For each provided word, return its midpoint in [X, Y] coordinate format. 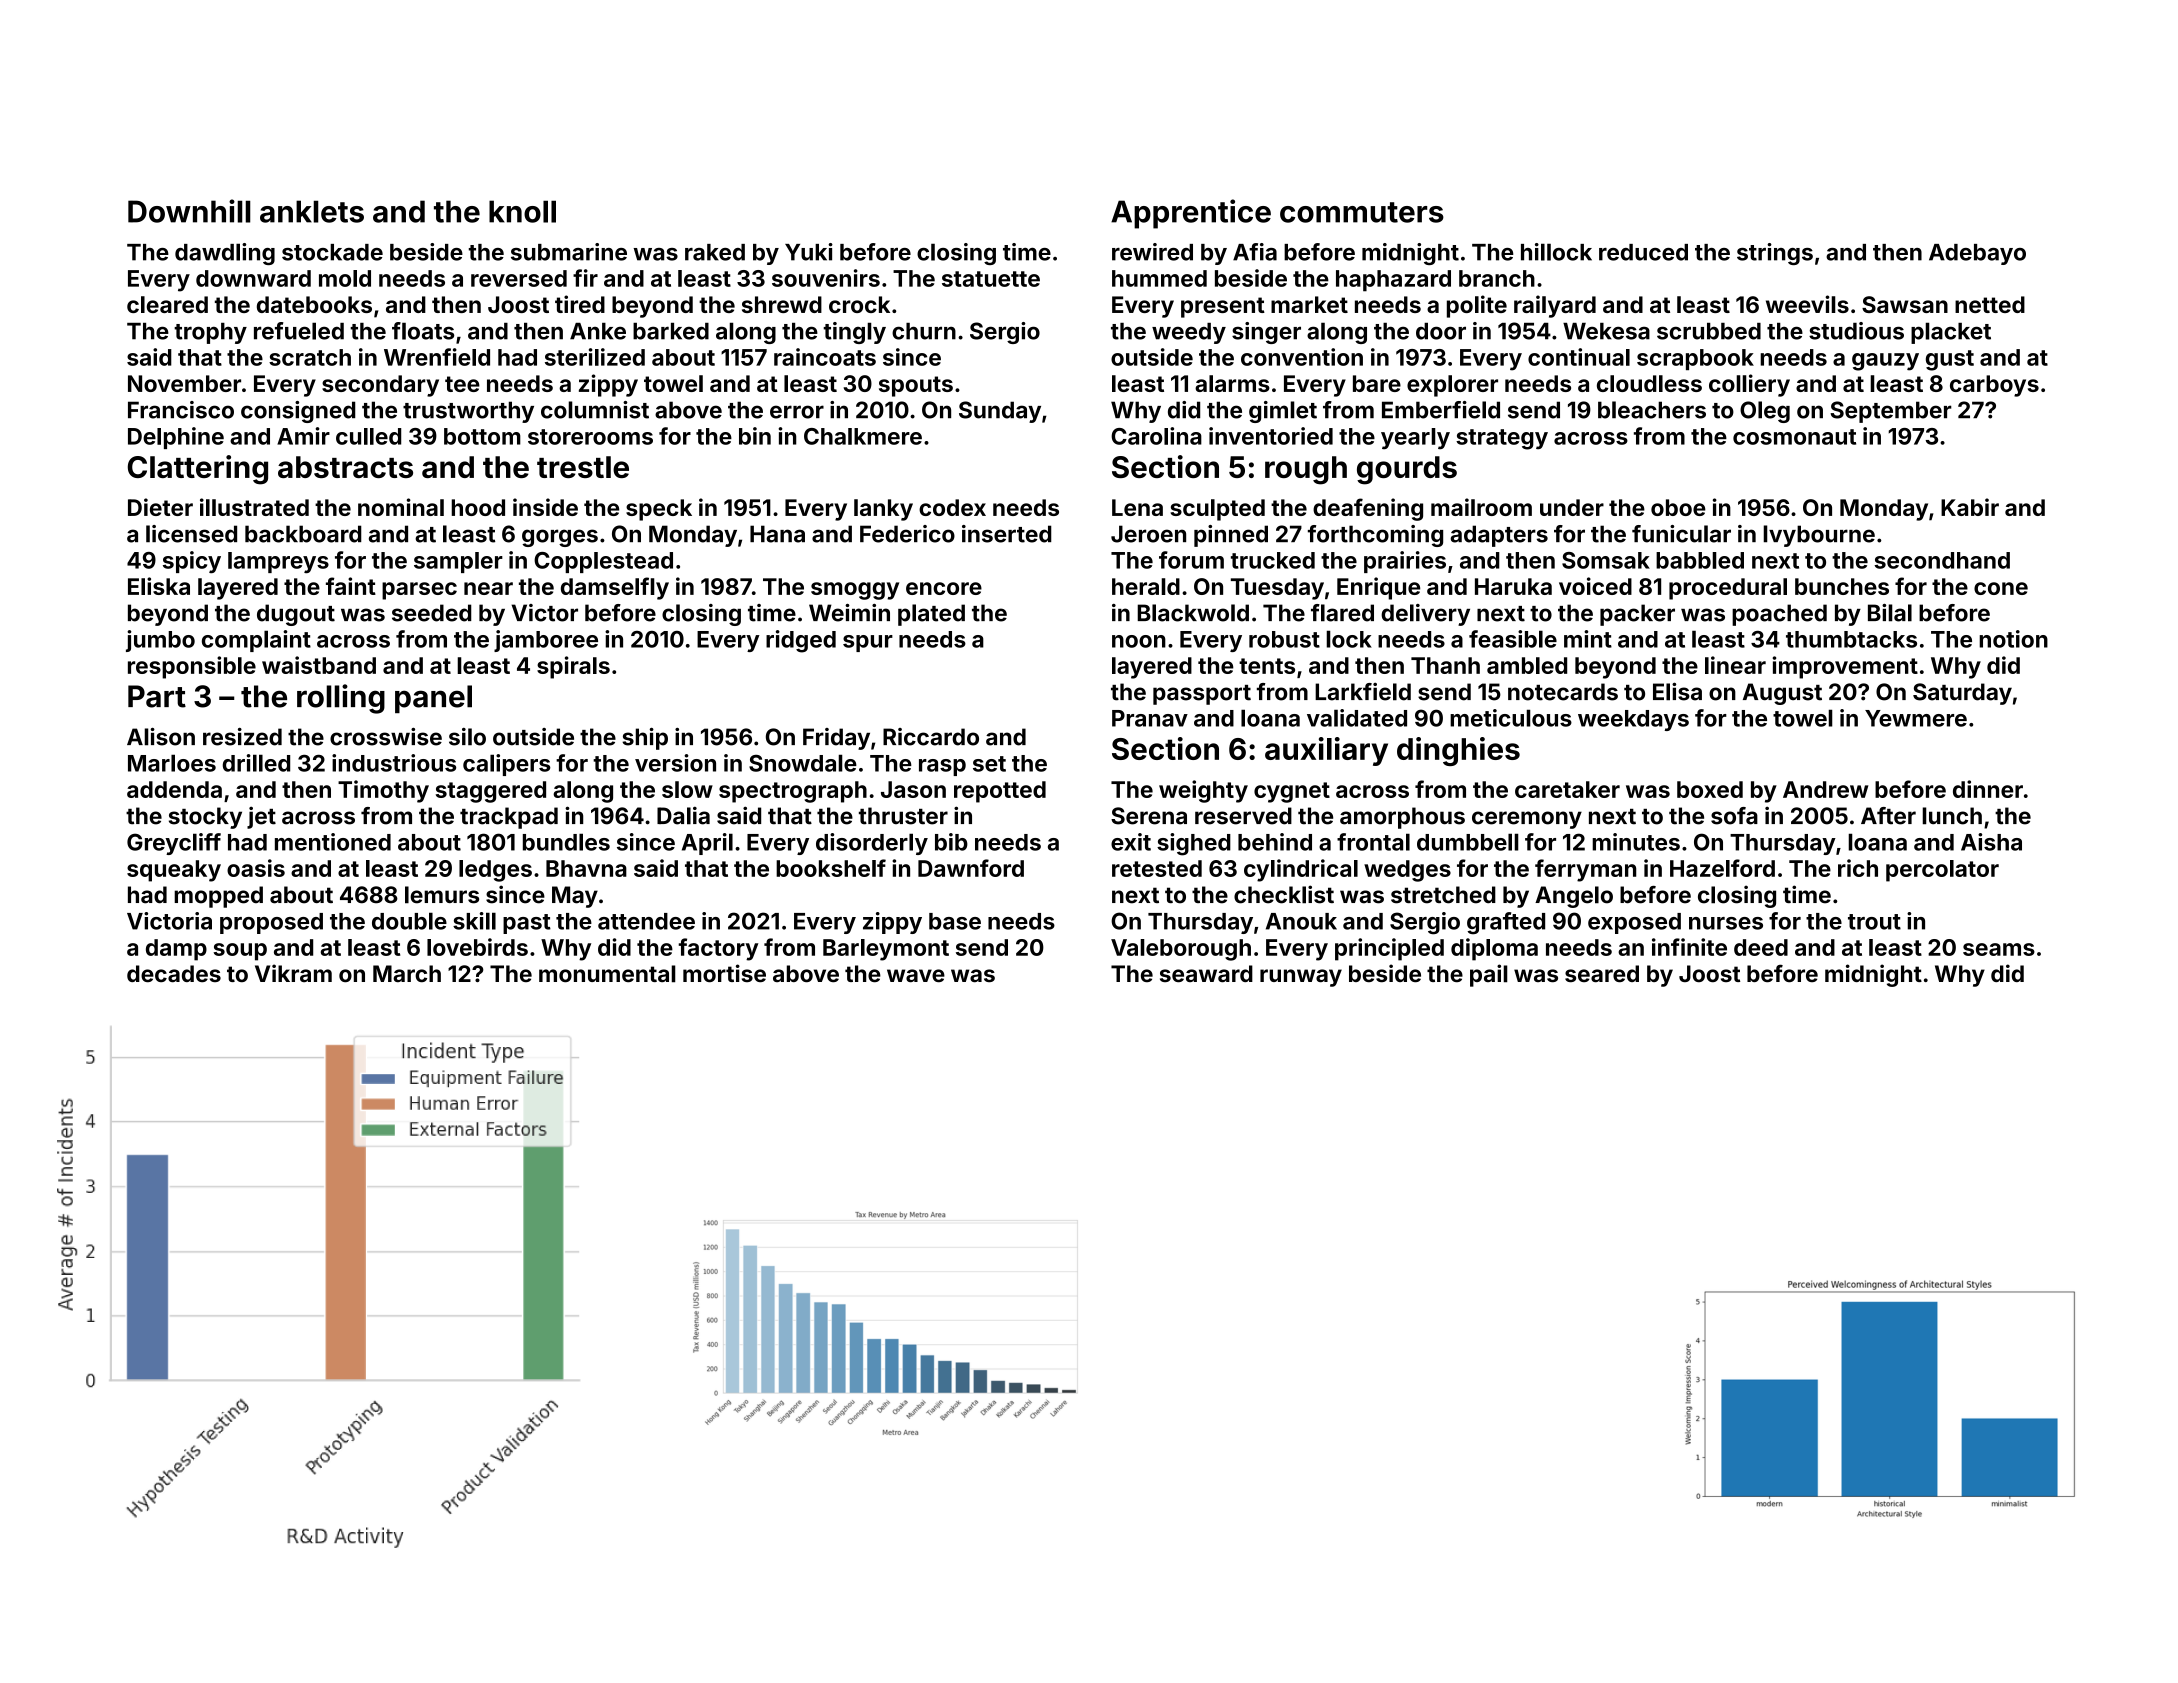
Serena [1149, 816]
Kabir [1970, 507]
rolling [341, 699]
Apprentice [1191, 214]
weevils [1807, 304]
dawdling [225, 254]
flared [1342, 613]
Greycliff [174, 844]
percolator [1942, 871]
